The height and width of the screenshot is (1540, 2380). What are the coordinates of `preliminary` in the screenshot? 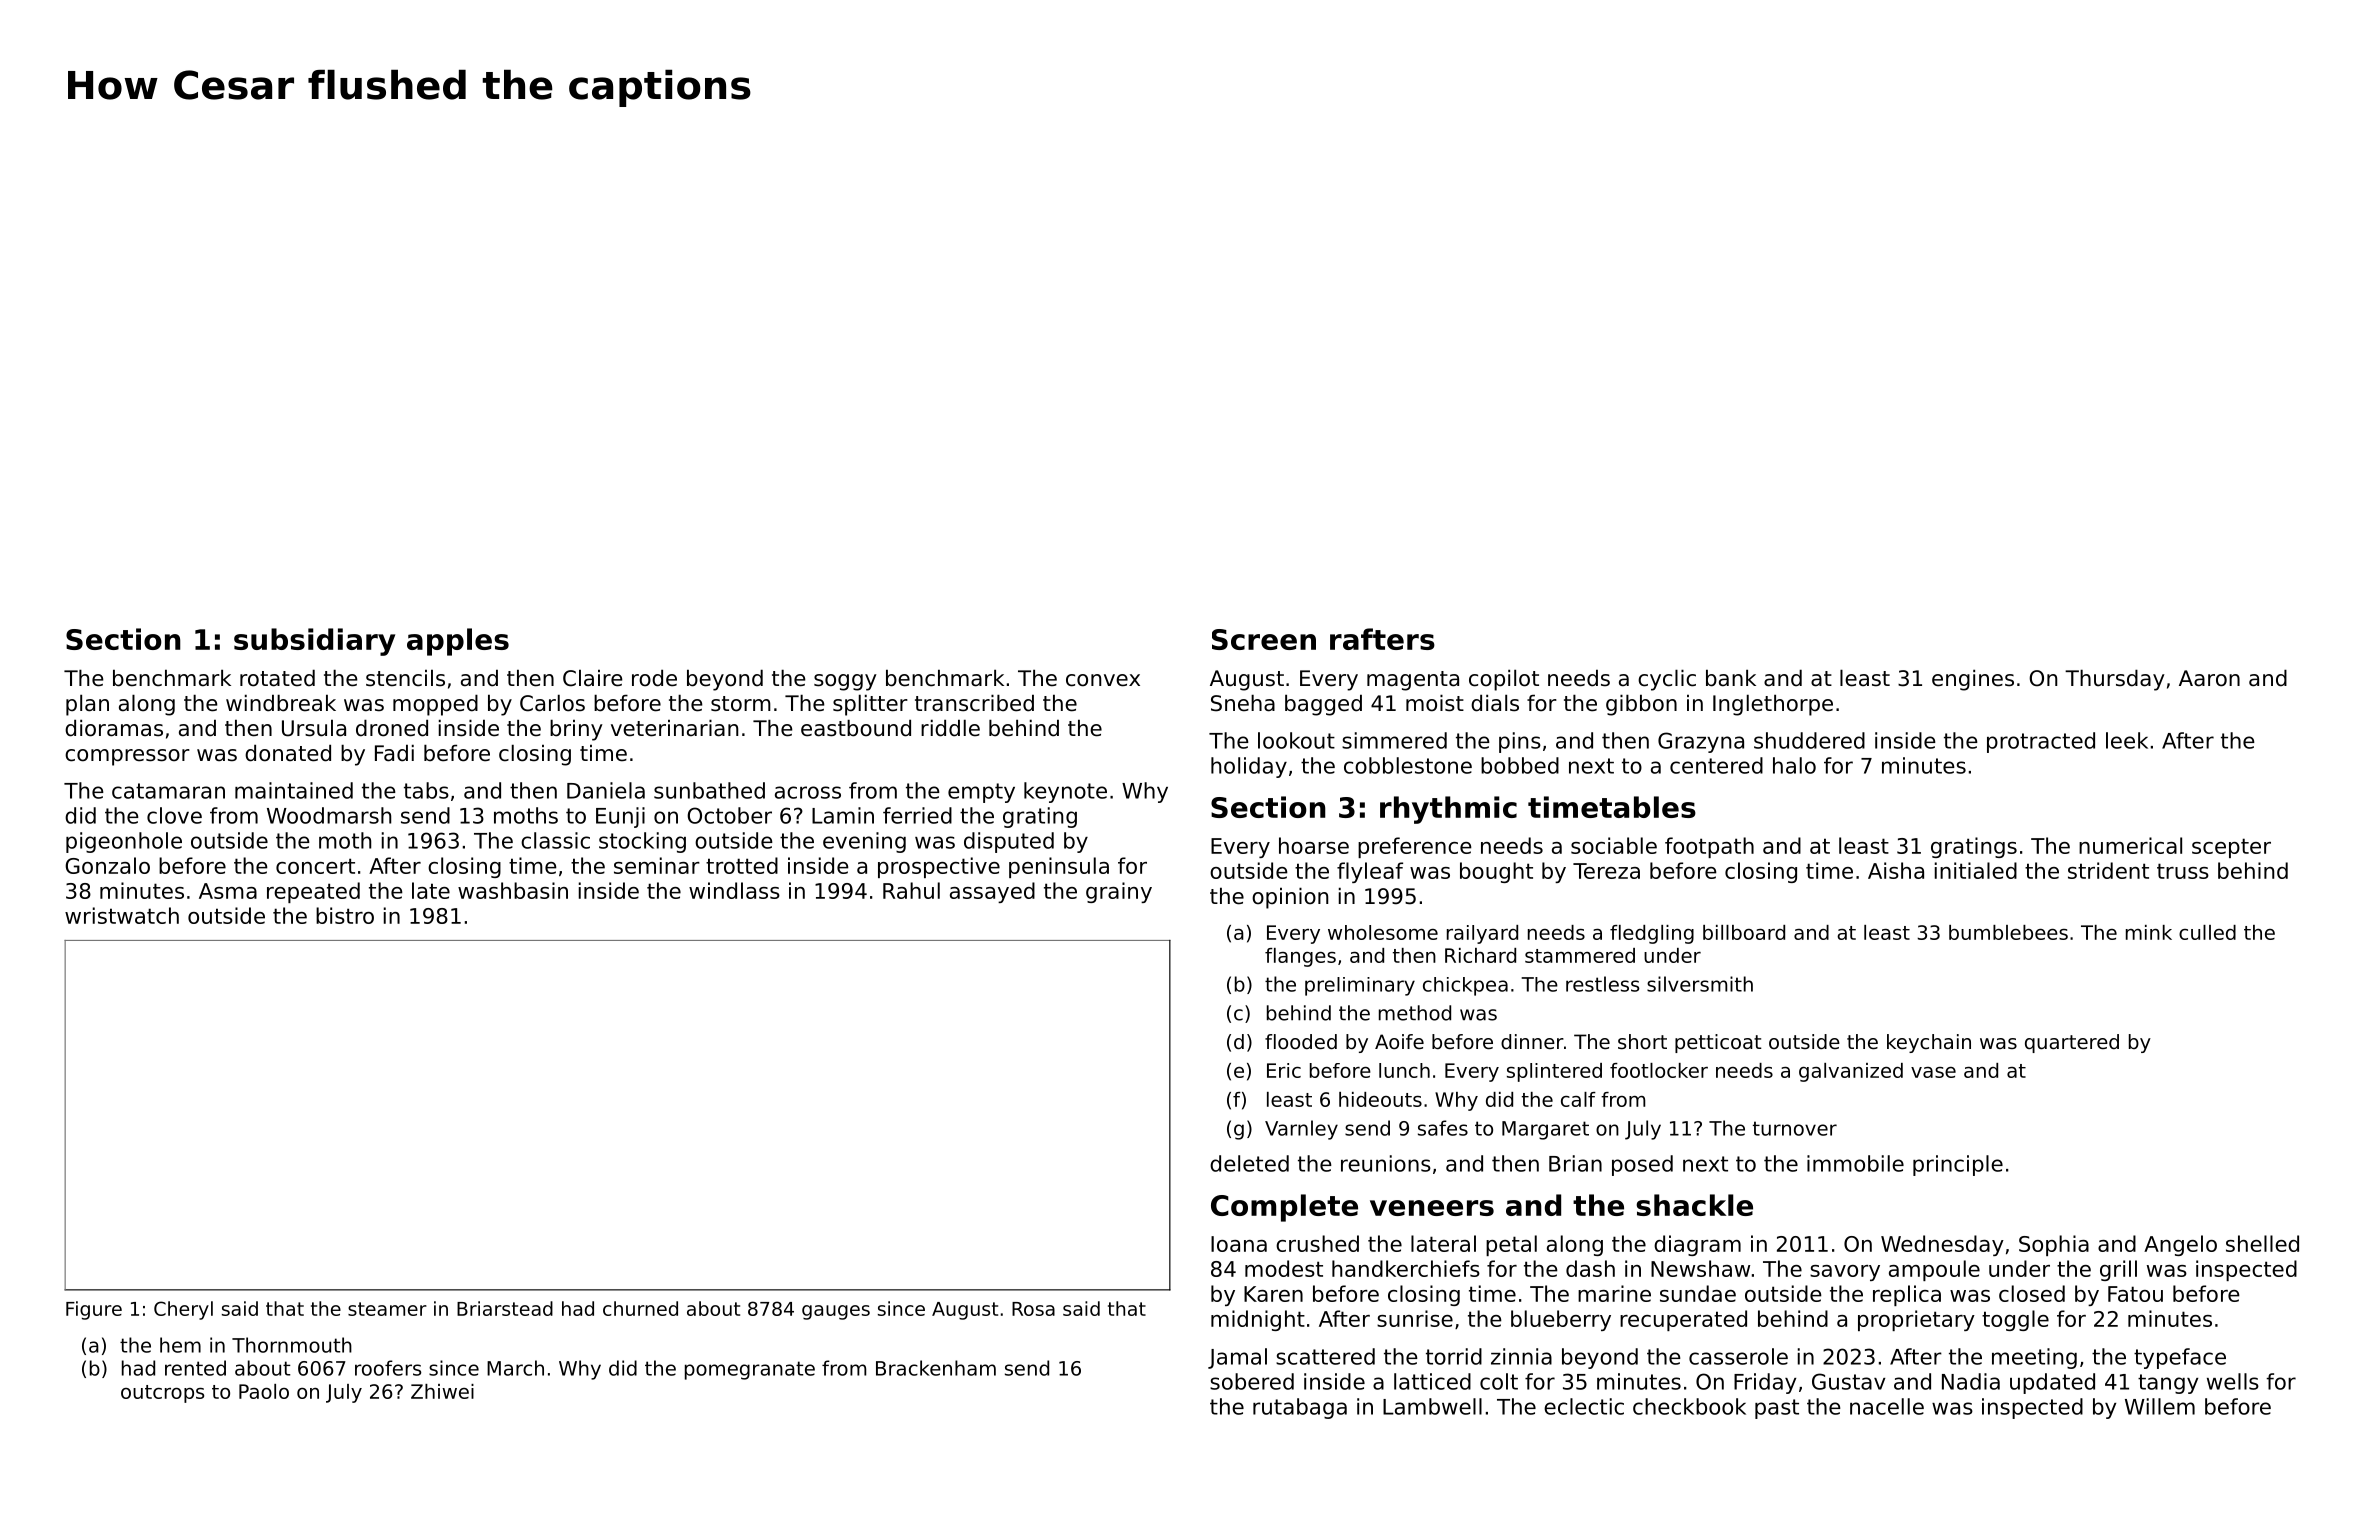 It's located at (1360, 986).
